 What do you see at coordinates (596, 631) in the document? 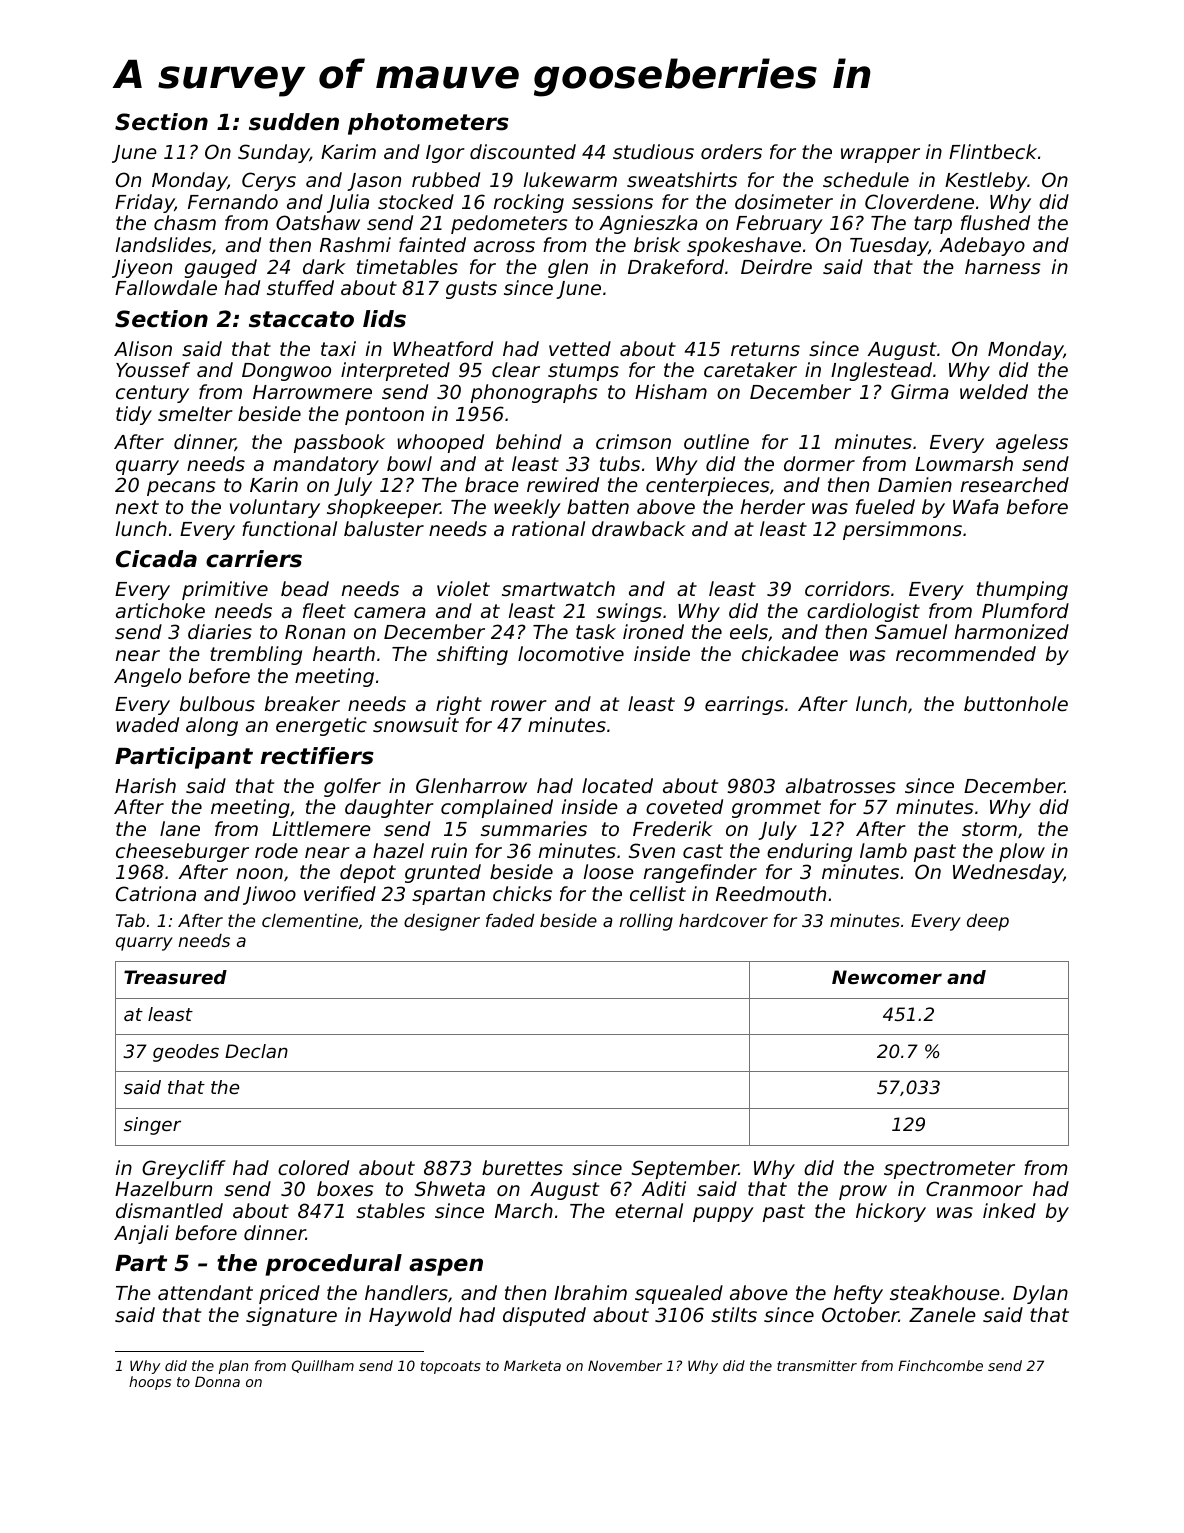
I see `task` at bounding box center [596, 631].
